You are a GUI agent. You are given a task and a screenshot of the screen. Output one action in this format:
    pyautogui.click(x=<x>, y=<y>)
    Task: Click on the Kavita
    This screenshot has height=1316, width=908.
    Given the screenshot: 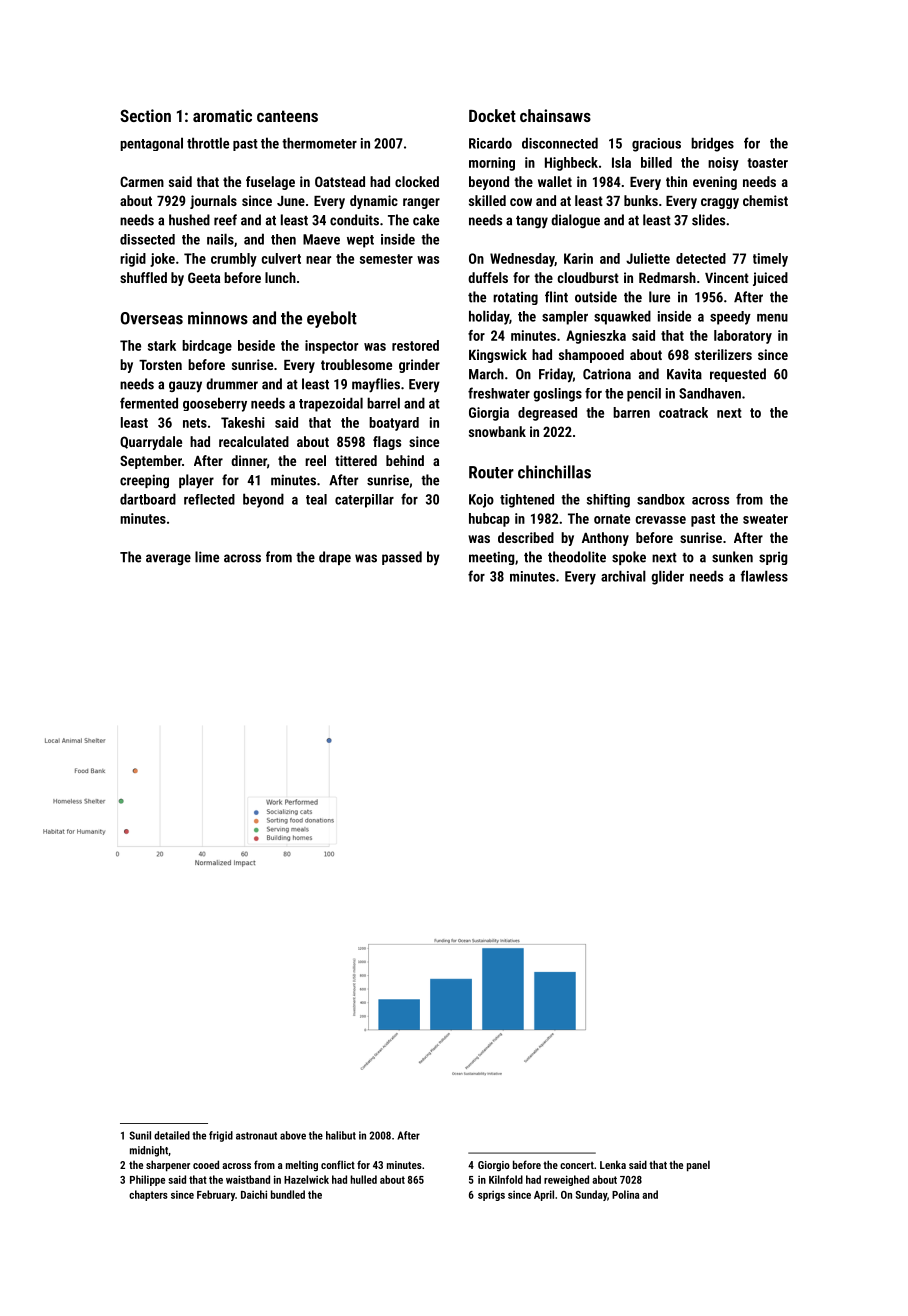 What is the action you would take?
    pyautogui.click(x=684, y=374)
